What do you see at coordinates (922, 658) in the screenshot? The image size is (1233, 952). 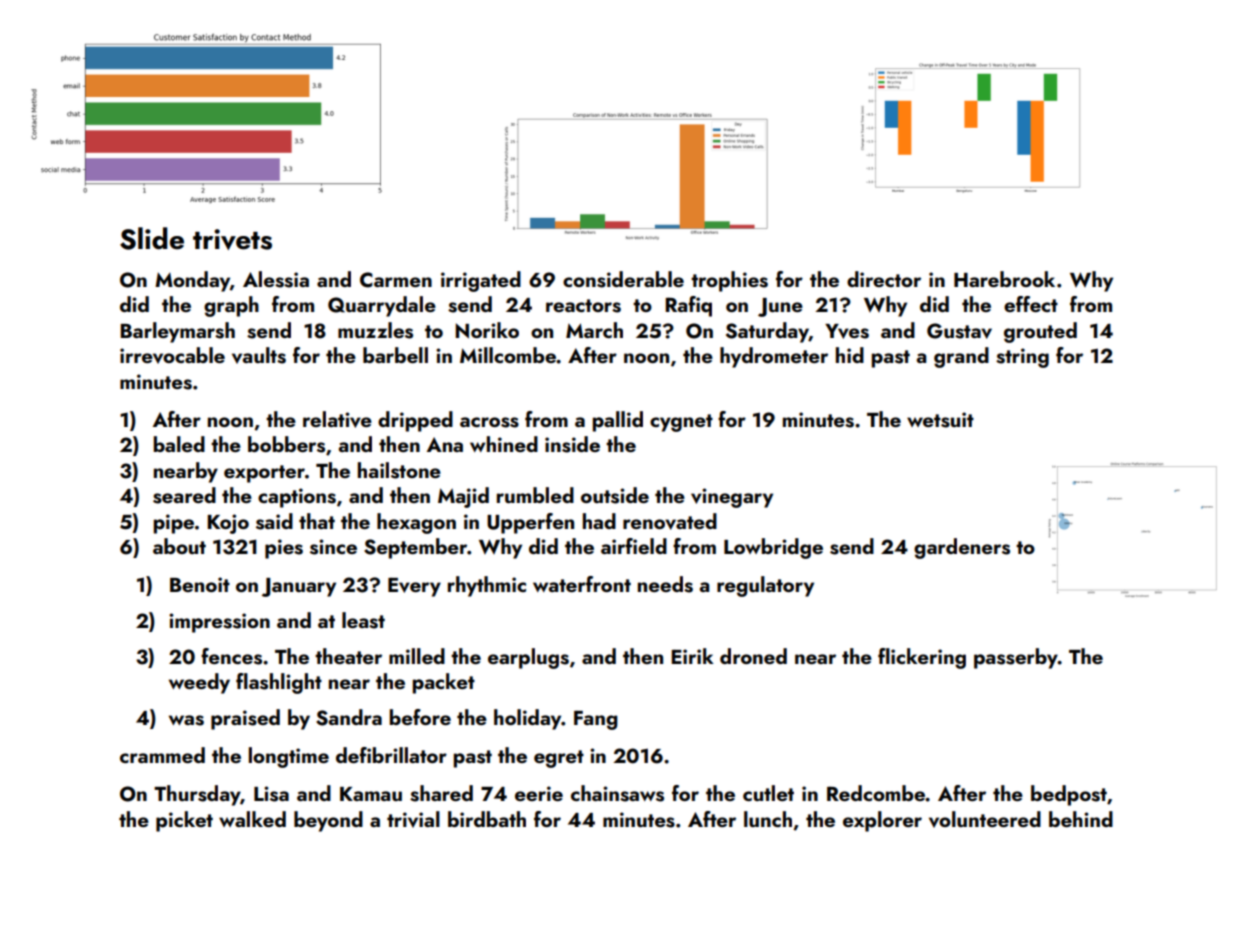 I see `flickering` at bounding box center [922, 658].
